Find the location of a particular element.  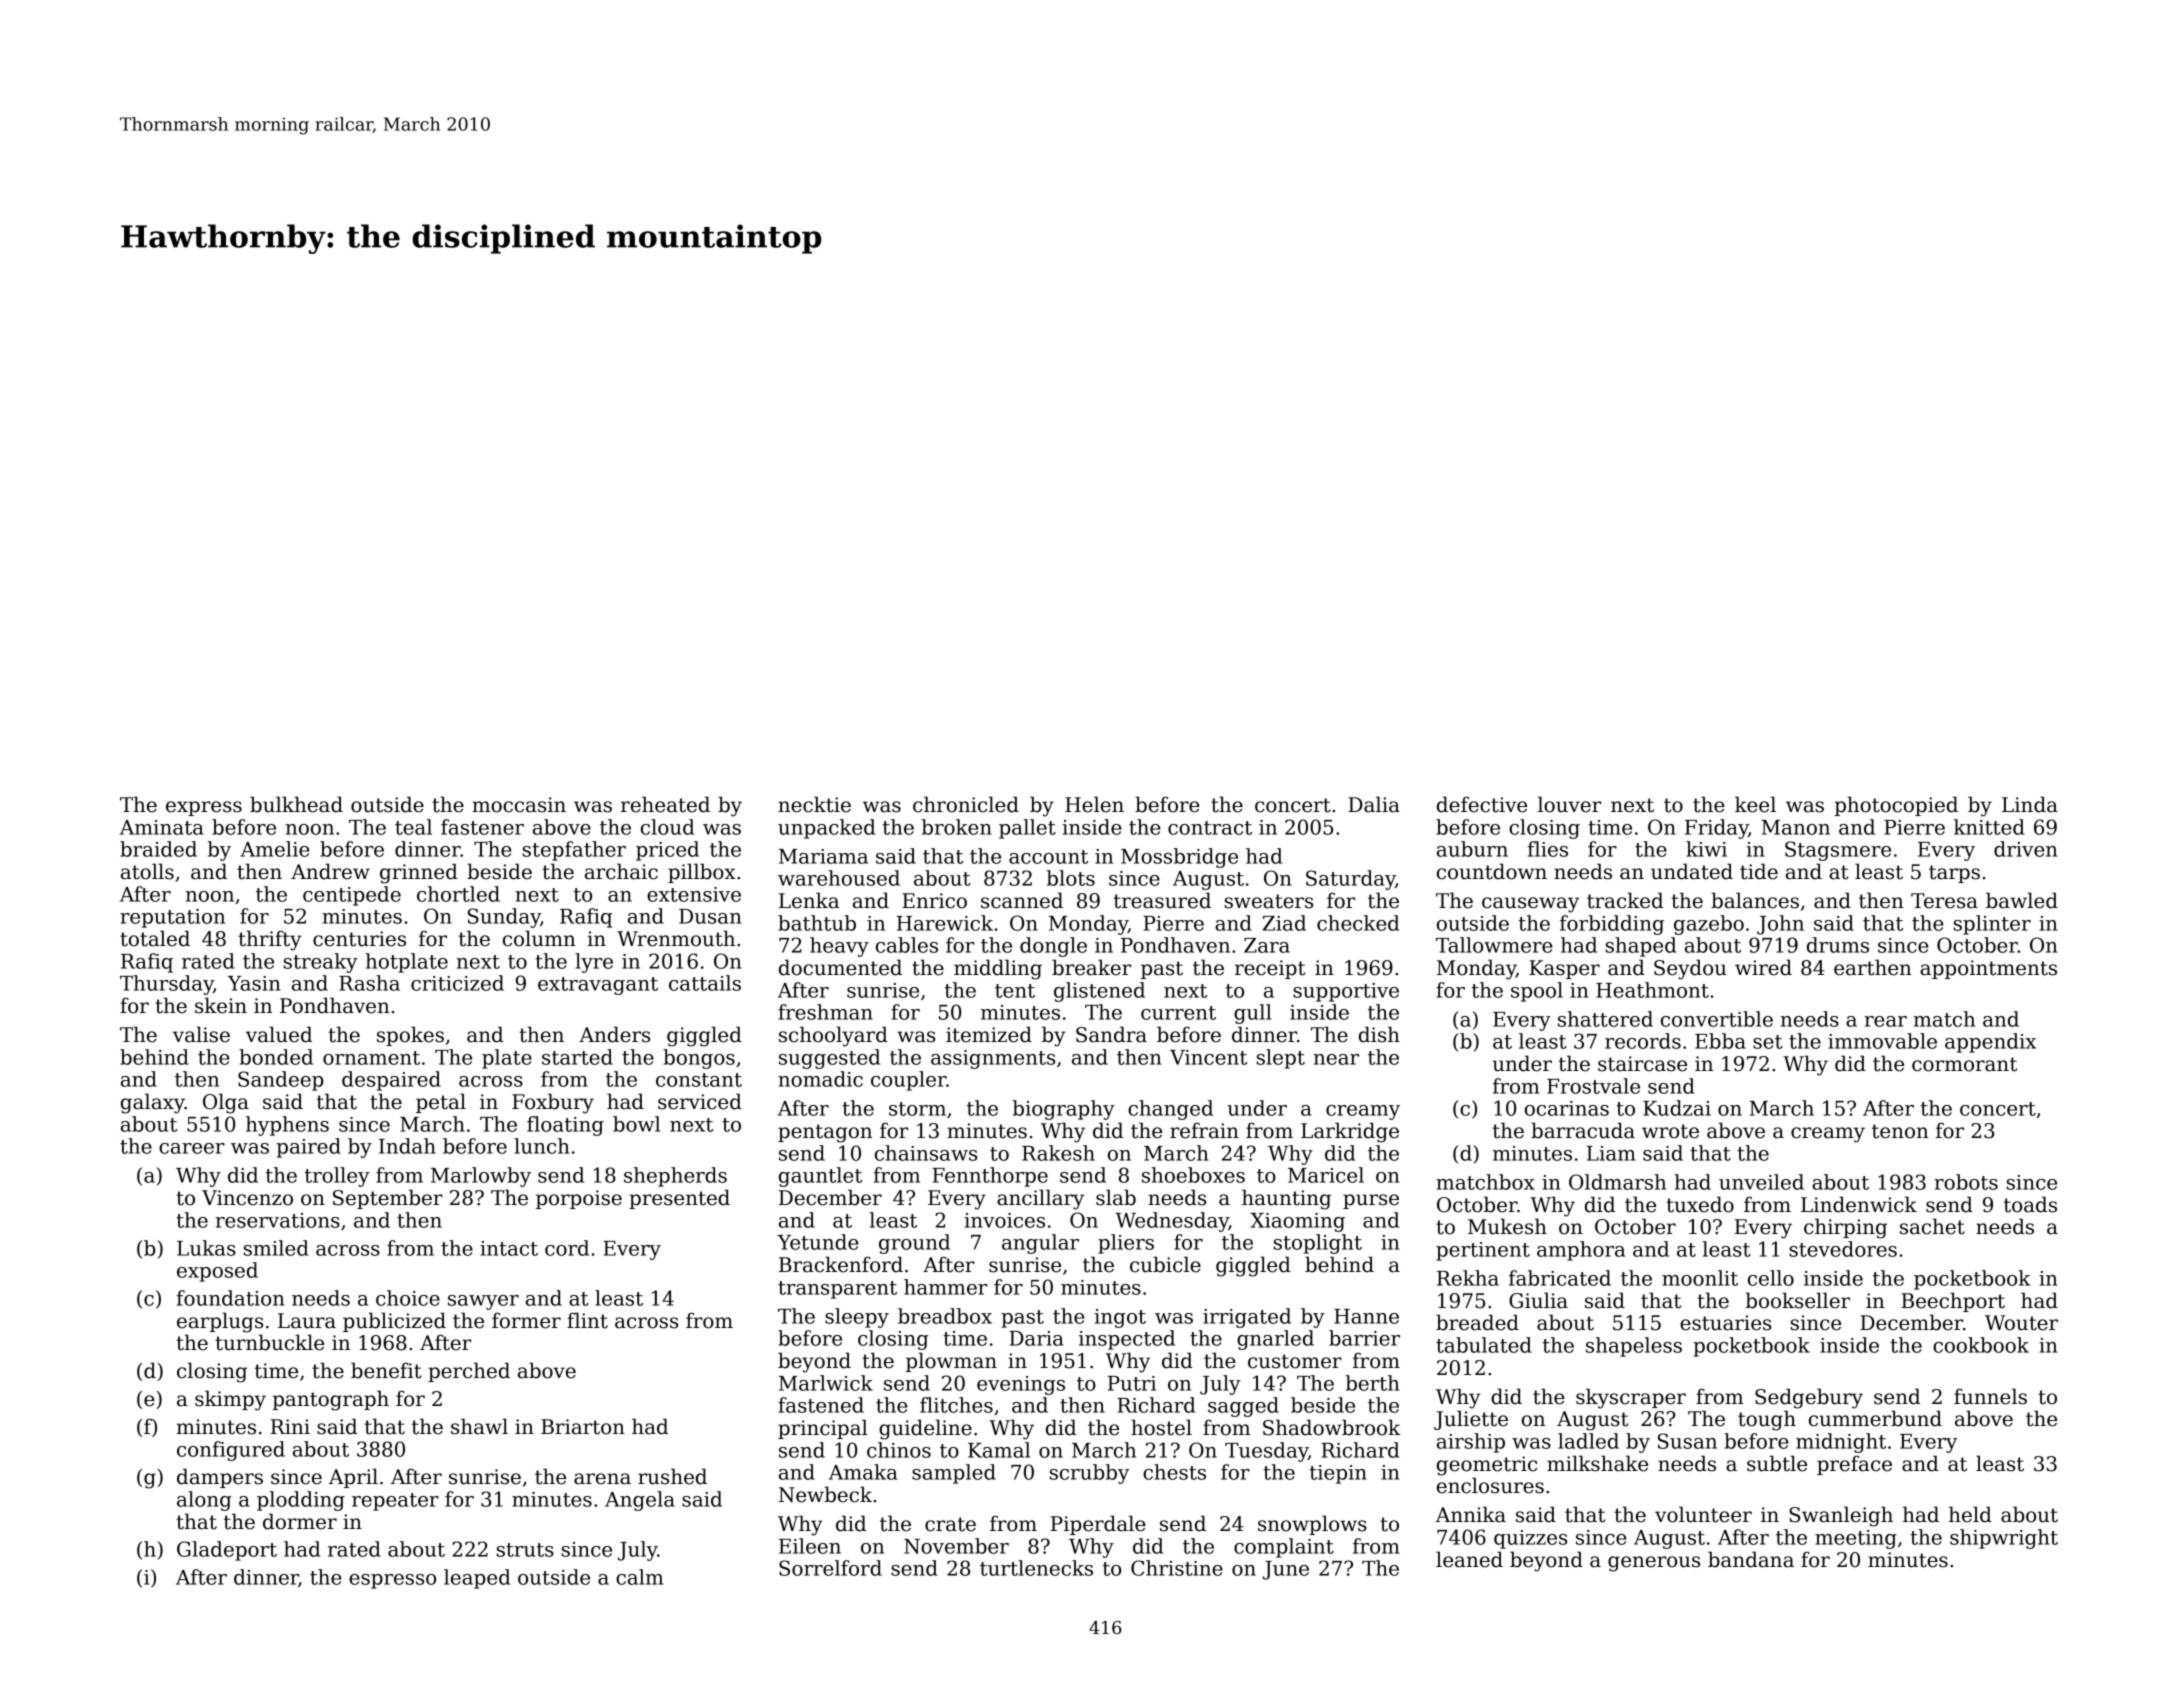

Larkridge is located at coordinates (1350, 1132).
